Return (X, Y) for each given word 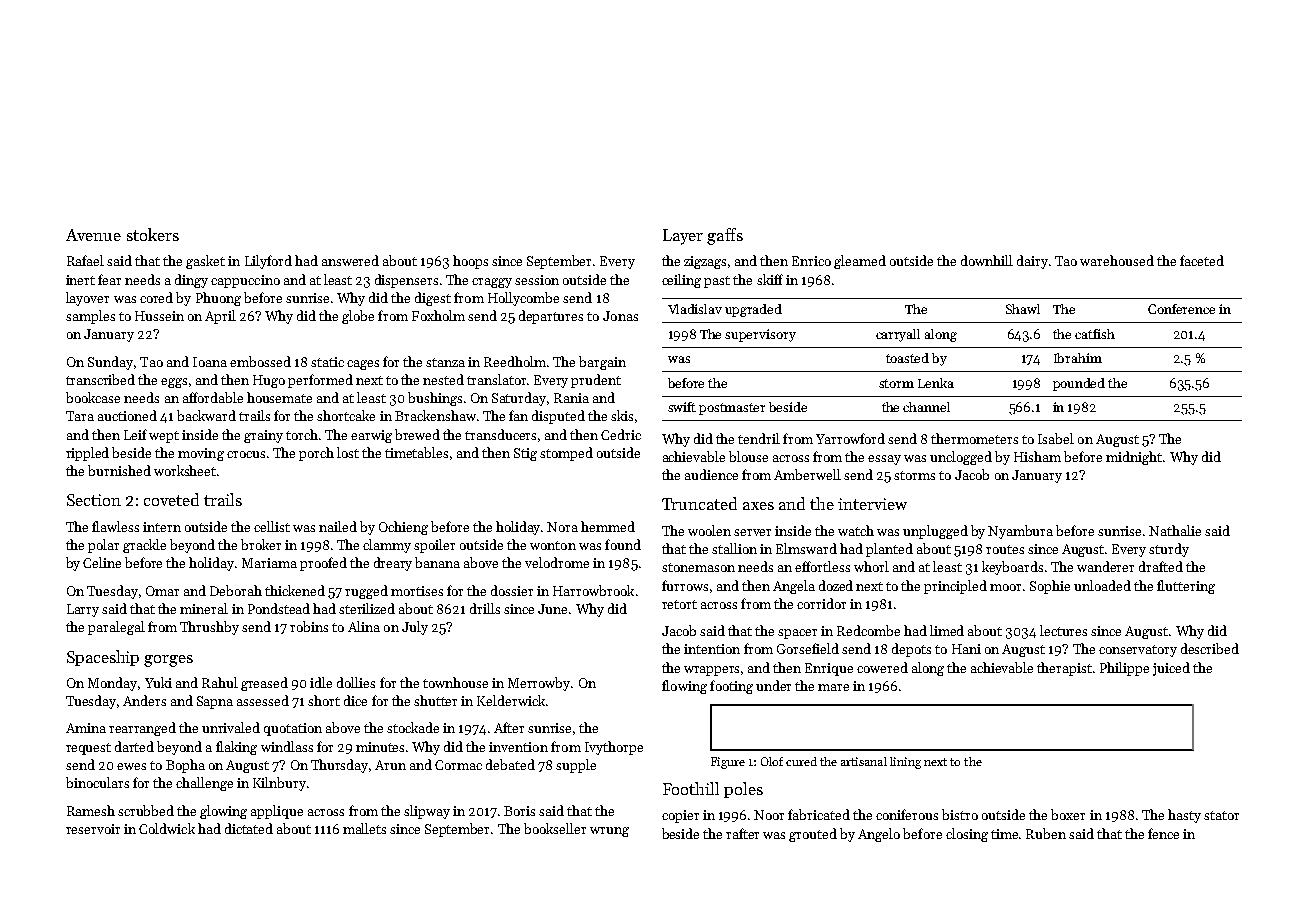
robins (309, 626)
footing (731, 687)
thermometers (974, 438)
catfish (1095, 334)
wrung (609, 832)
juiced (1171, 669)
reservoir (93, 829)
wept (164, 437)
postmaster (732, 409)
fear (109, 279)
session (537, 280)
